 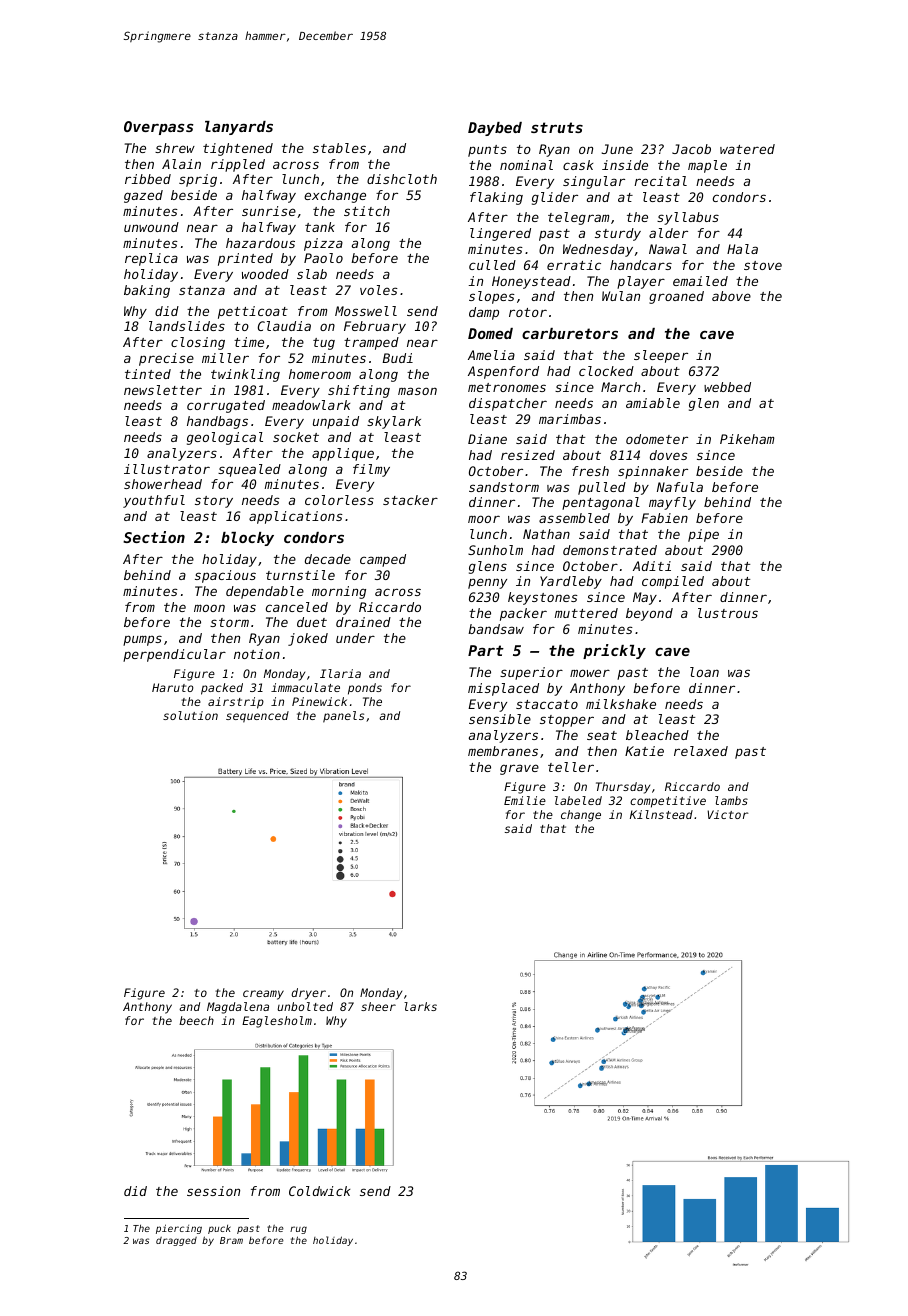 I want to click on Katie, so click(x=644, y=751).
